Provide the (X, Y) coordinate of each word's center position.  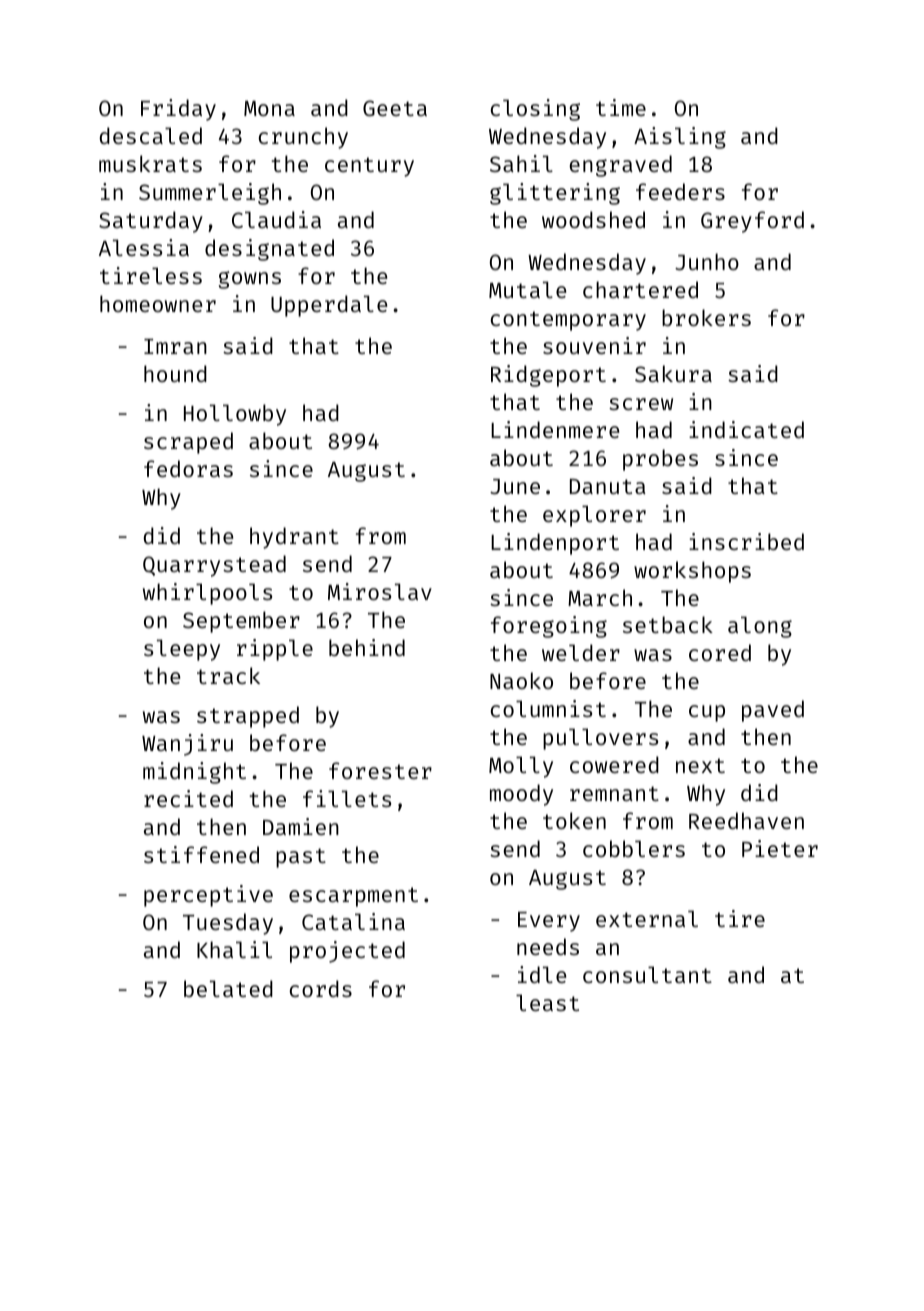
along (760, 627)
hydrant (294, 538)
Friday (178, 110)
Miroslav (380, 591)
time (621, 107)
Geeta (395, 108)
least (547, 1002)
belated (228, 988)
